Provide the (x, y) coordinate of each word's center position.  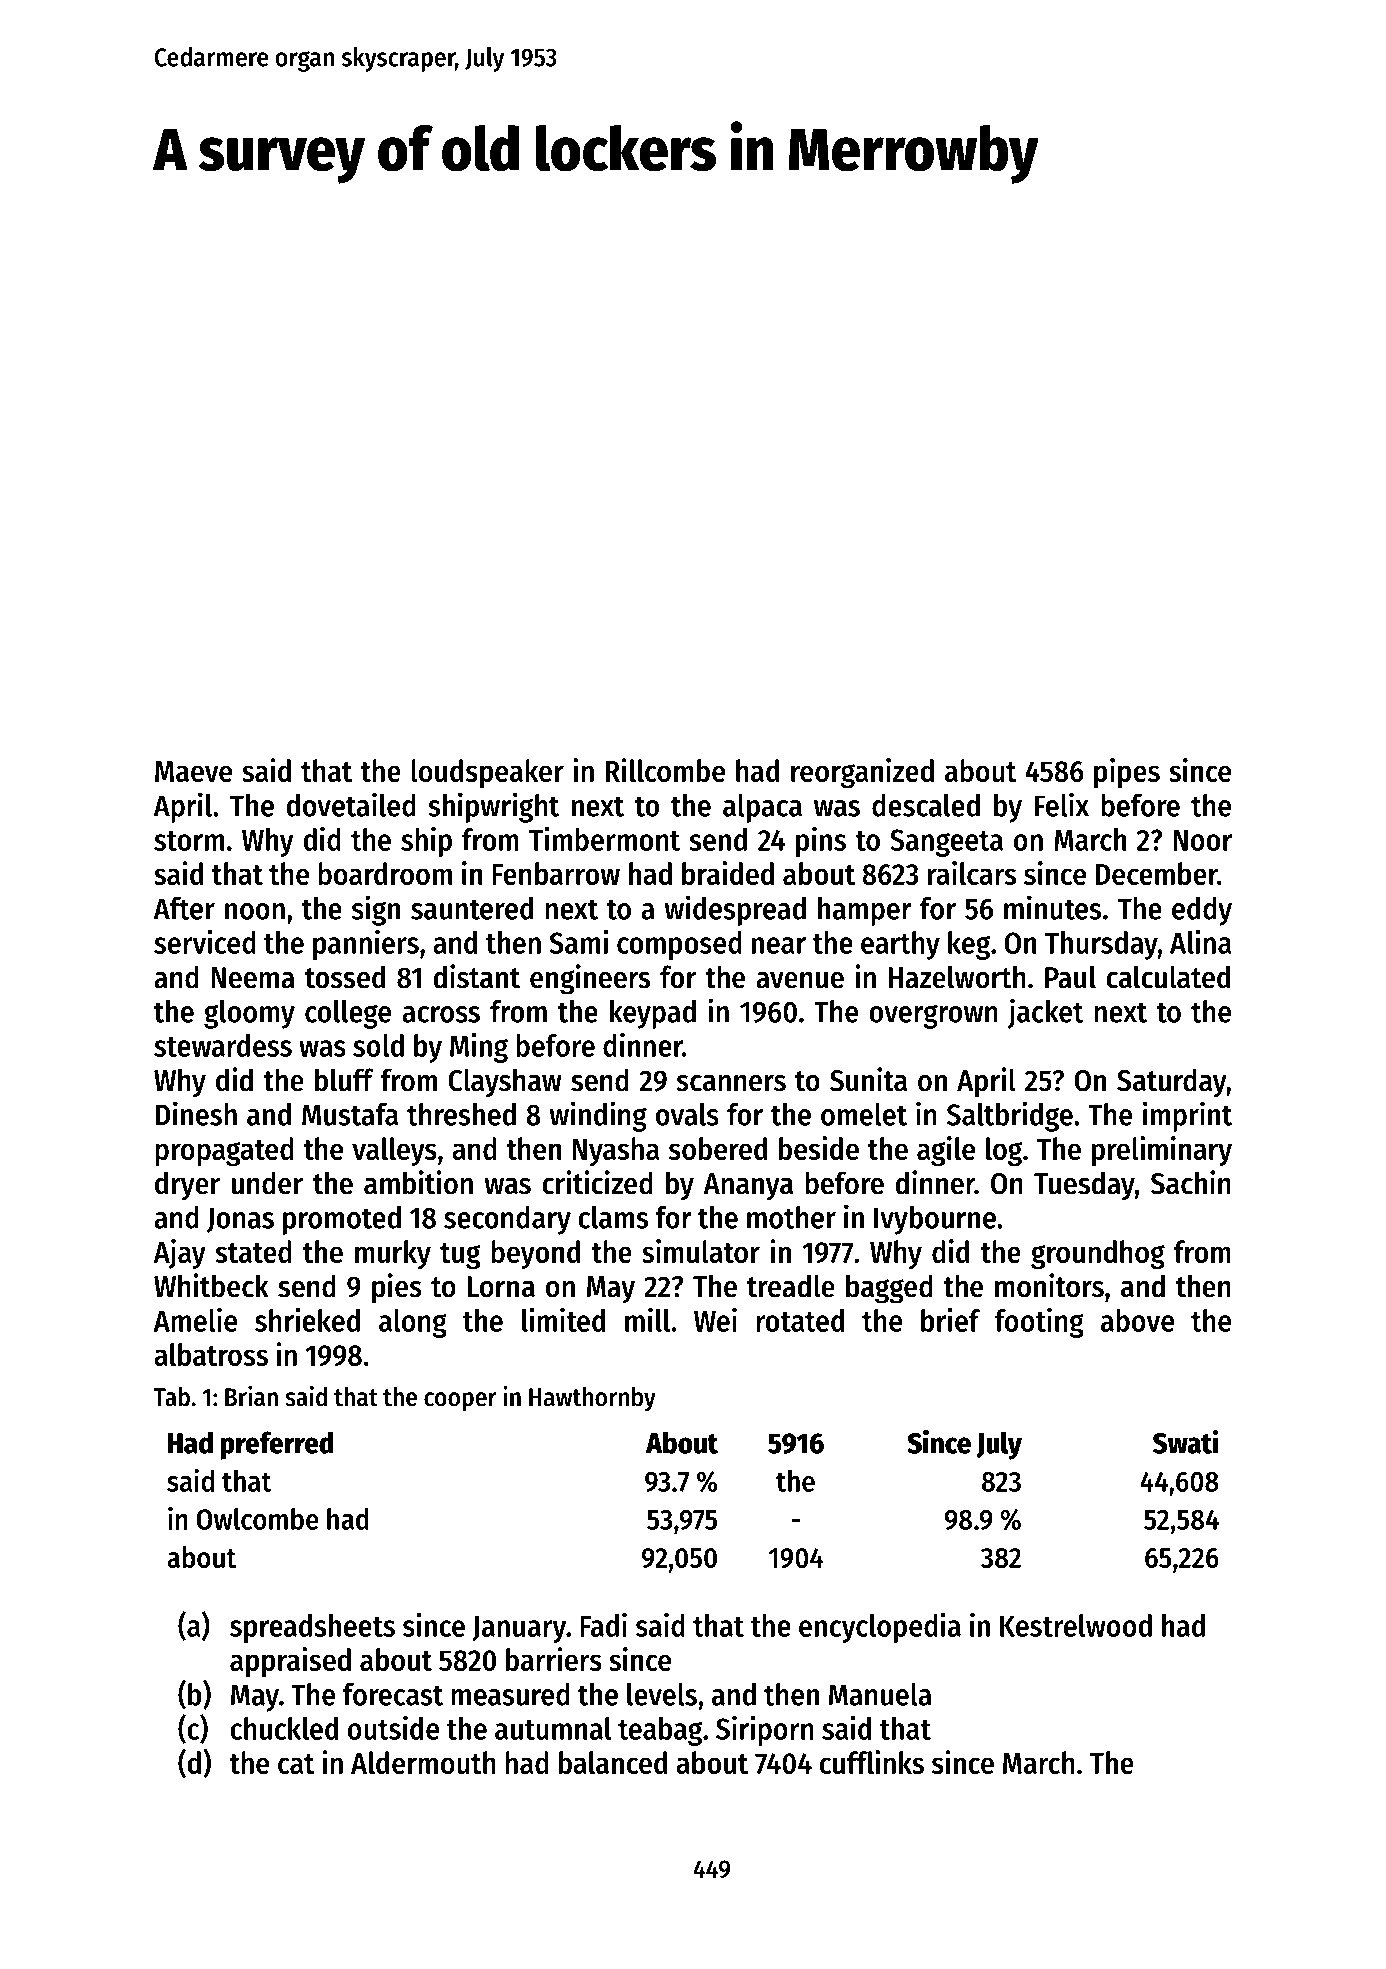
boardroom (385, 873)
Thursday (1101, 945)
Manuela (880, 1694)
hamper (865, 911)
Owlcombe (257, 1519)
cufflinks (872, 1762)
